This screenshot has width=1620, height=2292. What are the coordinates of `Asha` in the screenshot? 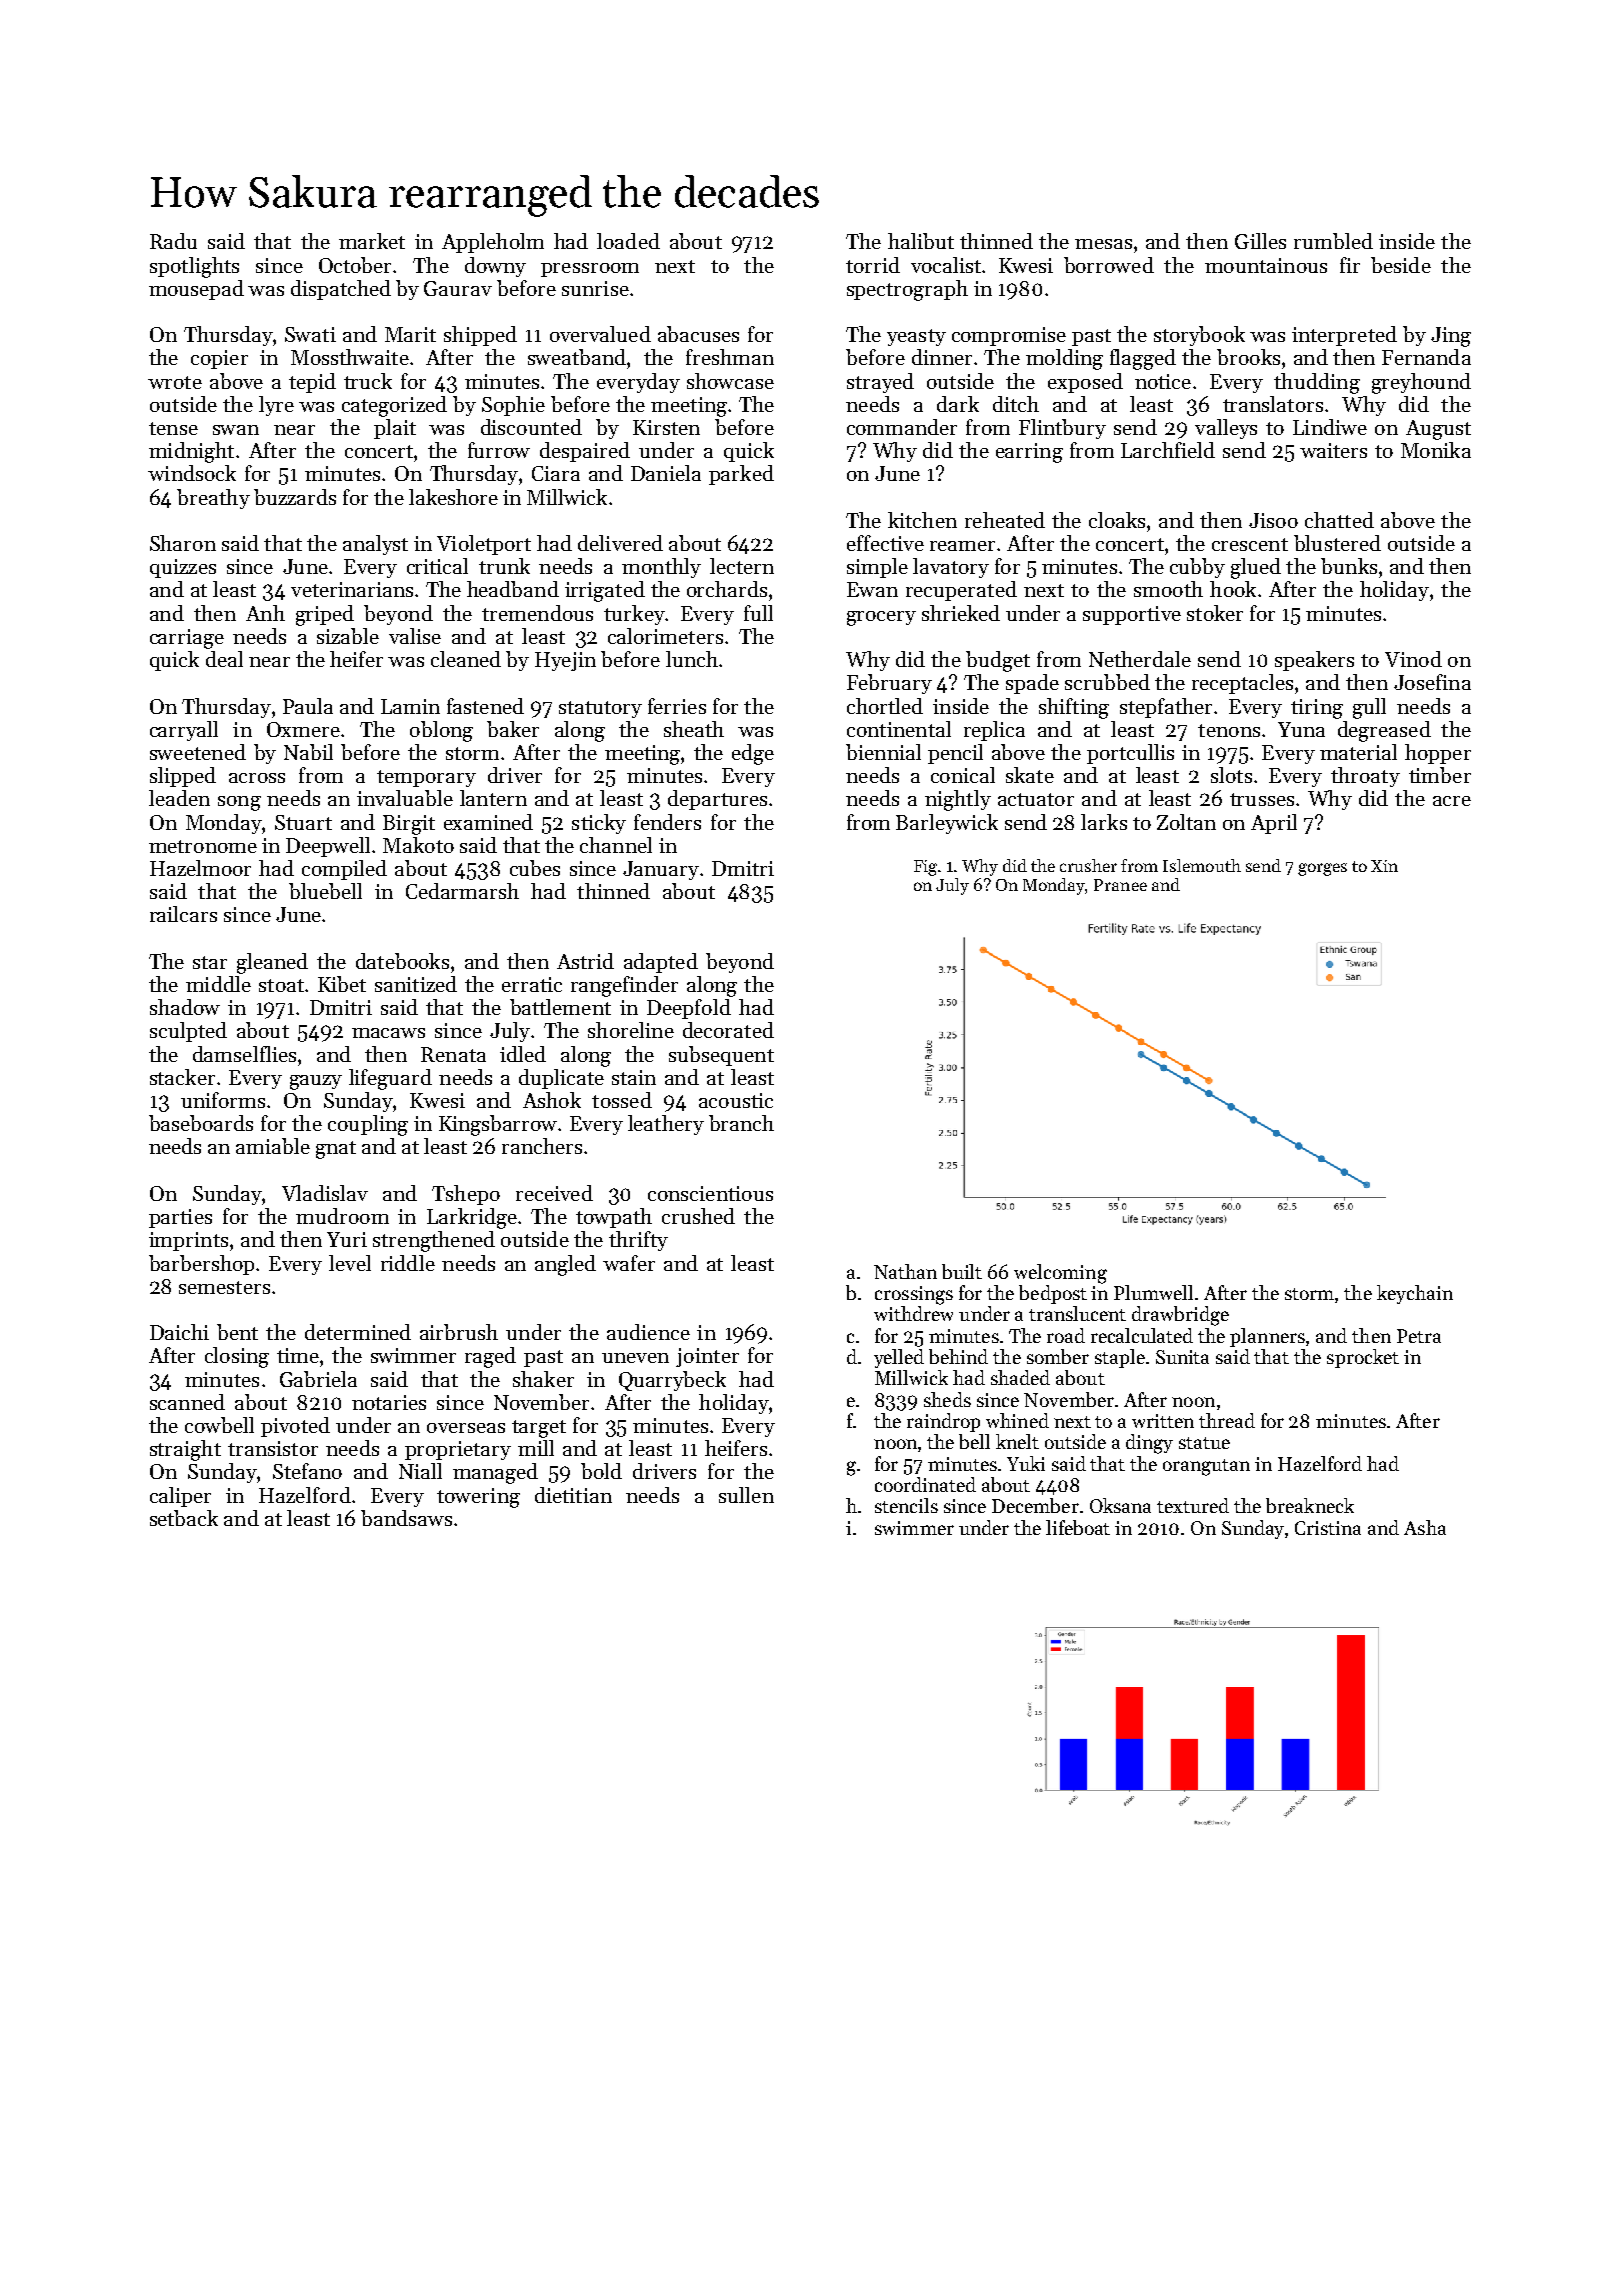 It's located at (1425, 1527).
